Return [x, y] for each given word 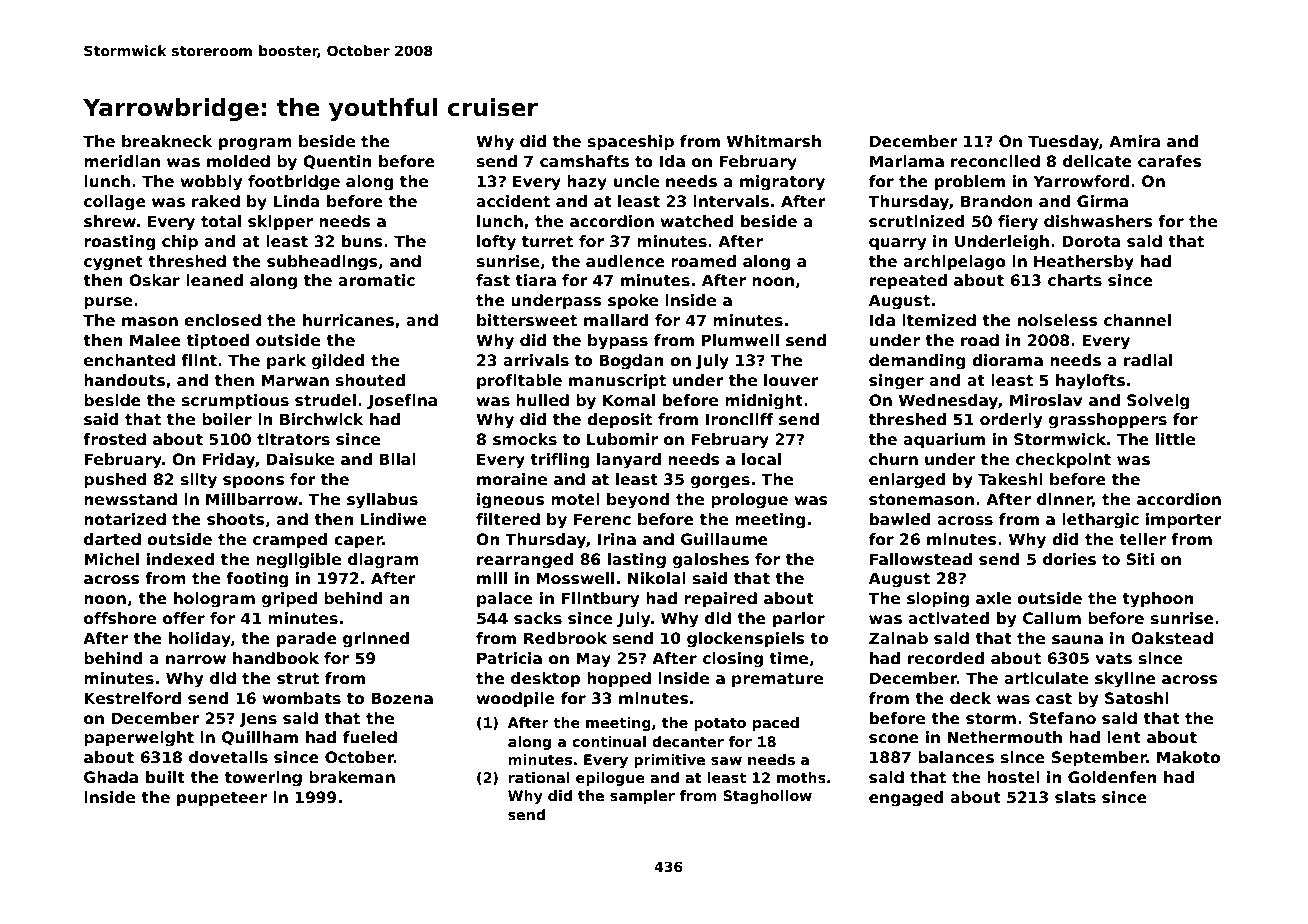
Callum [1052, 618]
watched [696, 221]
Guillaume [724, 539]
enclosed [222, 320]
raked [216, 201]
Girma [1102, 201]
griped [289, 600]
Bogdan [631, 362]
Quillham [260, 738]
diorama [1007, 360]
